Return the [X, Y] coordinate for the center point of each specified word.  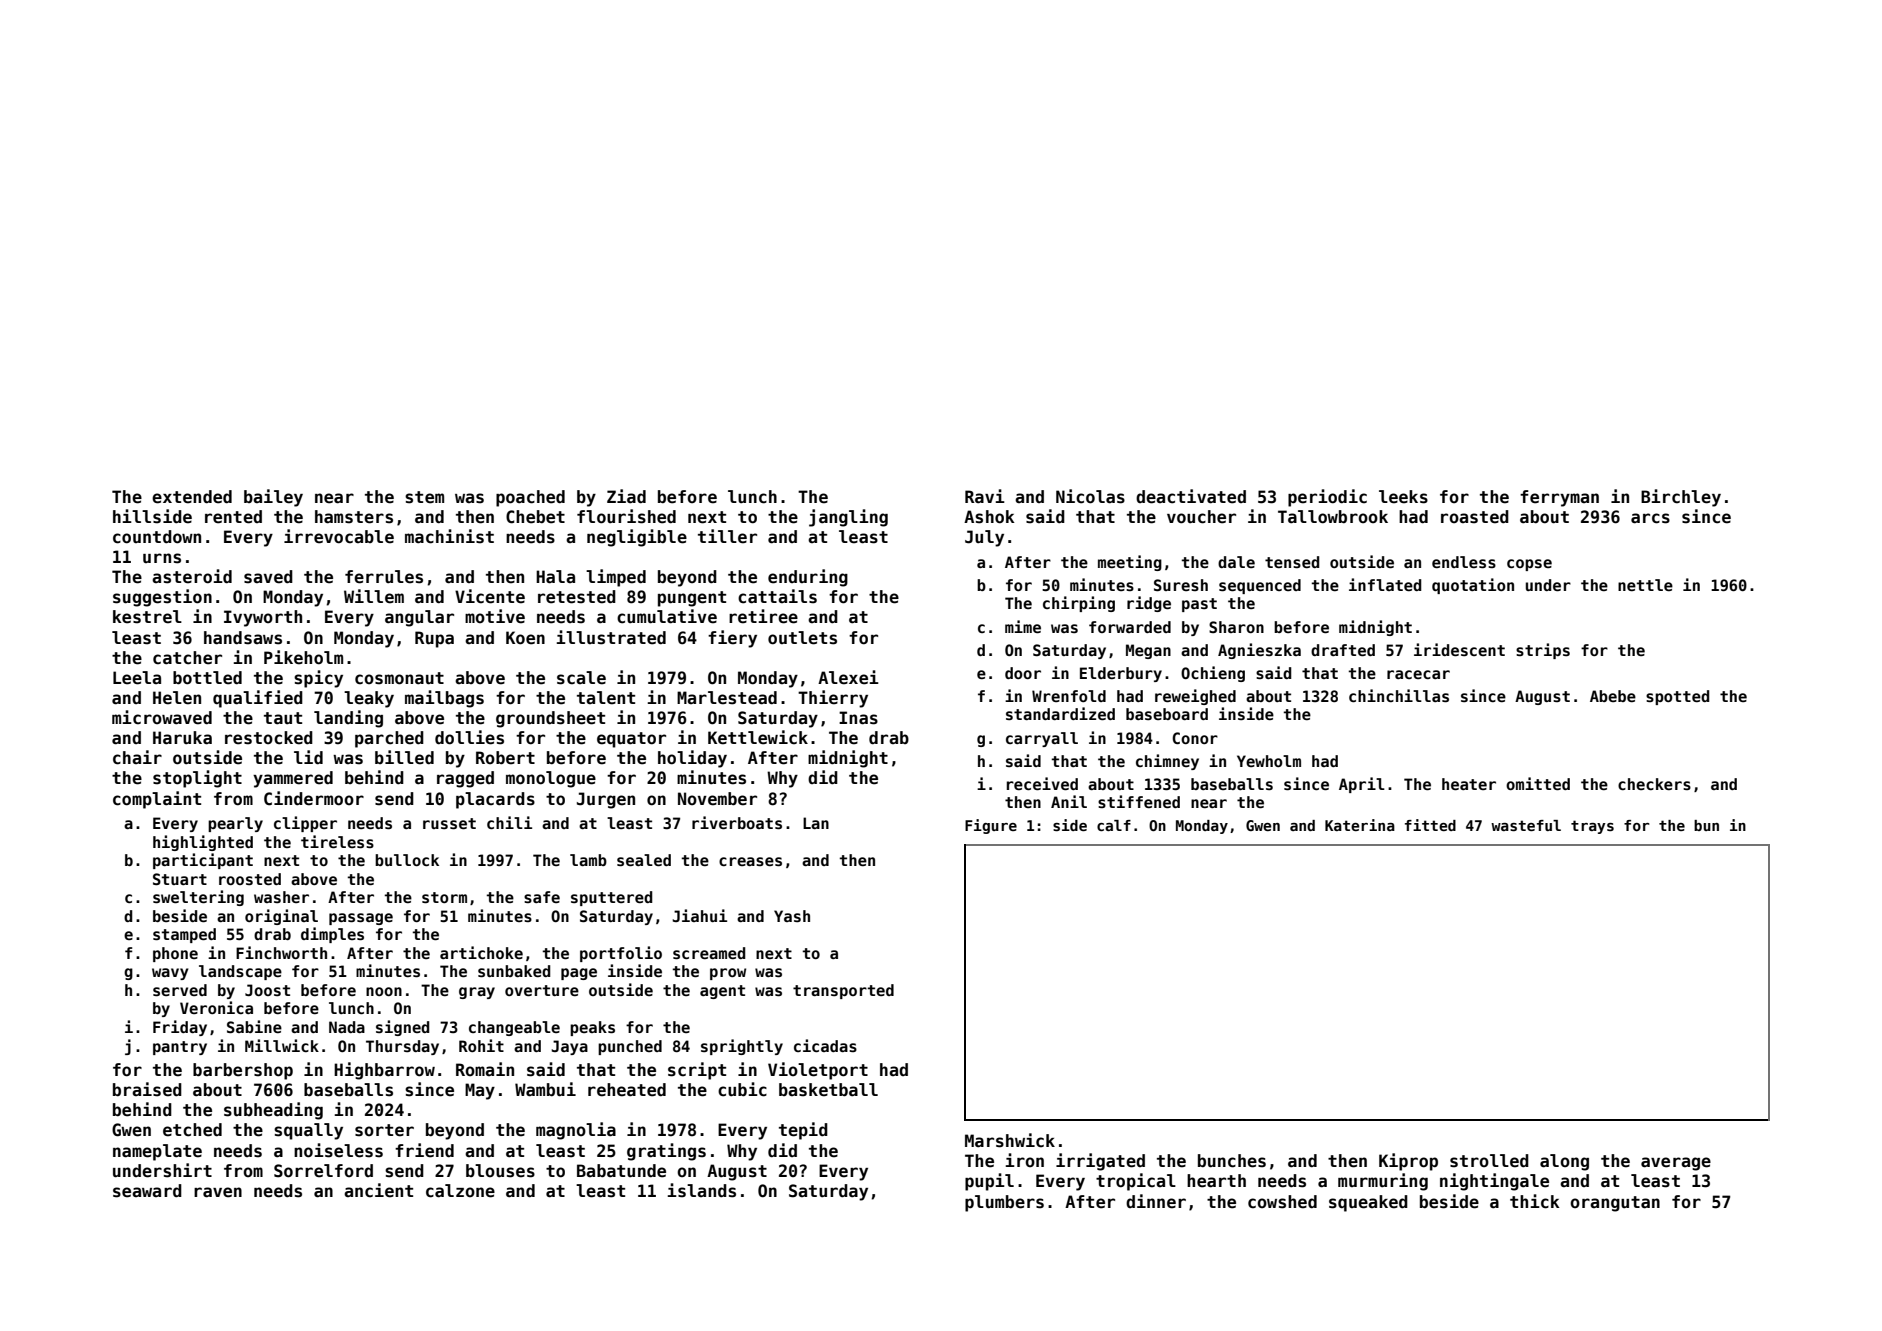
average [1676, 1164]
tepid [803, 1131]
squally [308, 1131]
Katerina [1360, 825]
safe [542, 897]
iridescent [1459, 649]
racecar [1418, 674]
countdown [157, 537]
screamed [709, 953]
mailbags [444, 699]
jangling [848, 518]
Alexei [848, 677]
